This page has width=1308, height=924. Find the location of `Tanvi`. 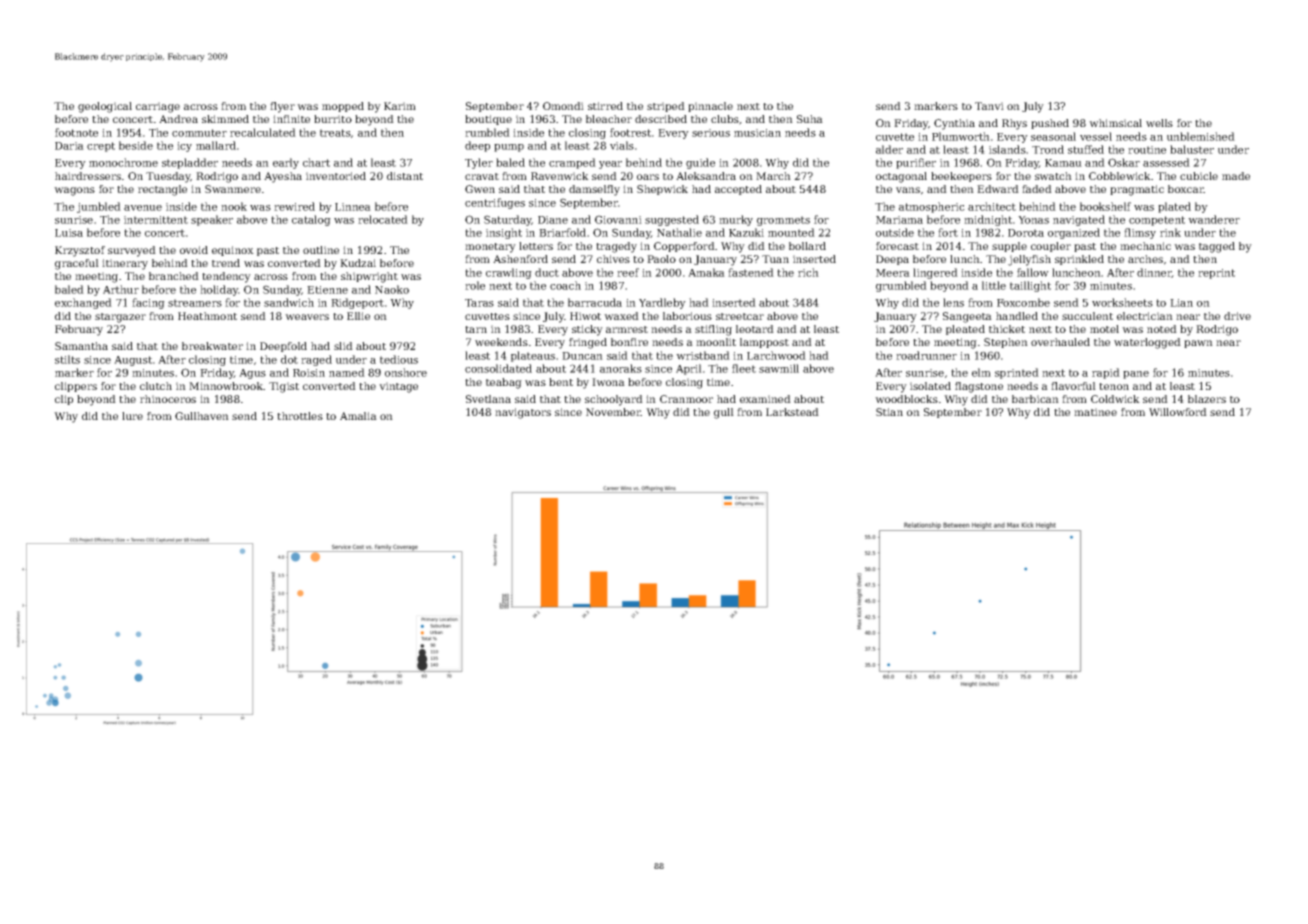

Tanvi is located at coordinates (989, 106).
